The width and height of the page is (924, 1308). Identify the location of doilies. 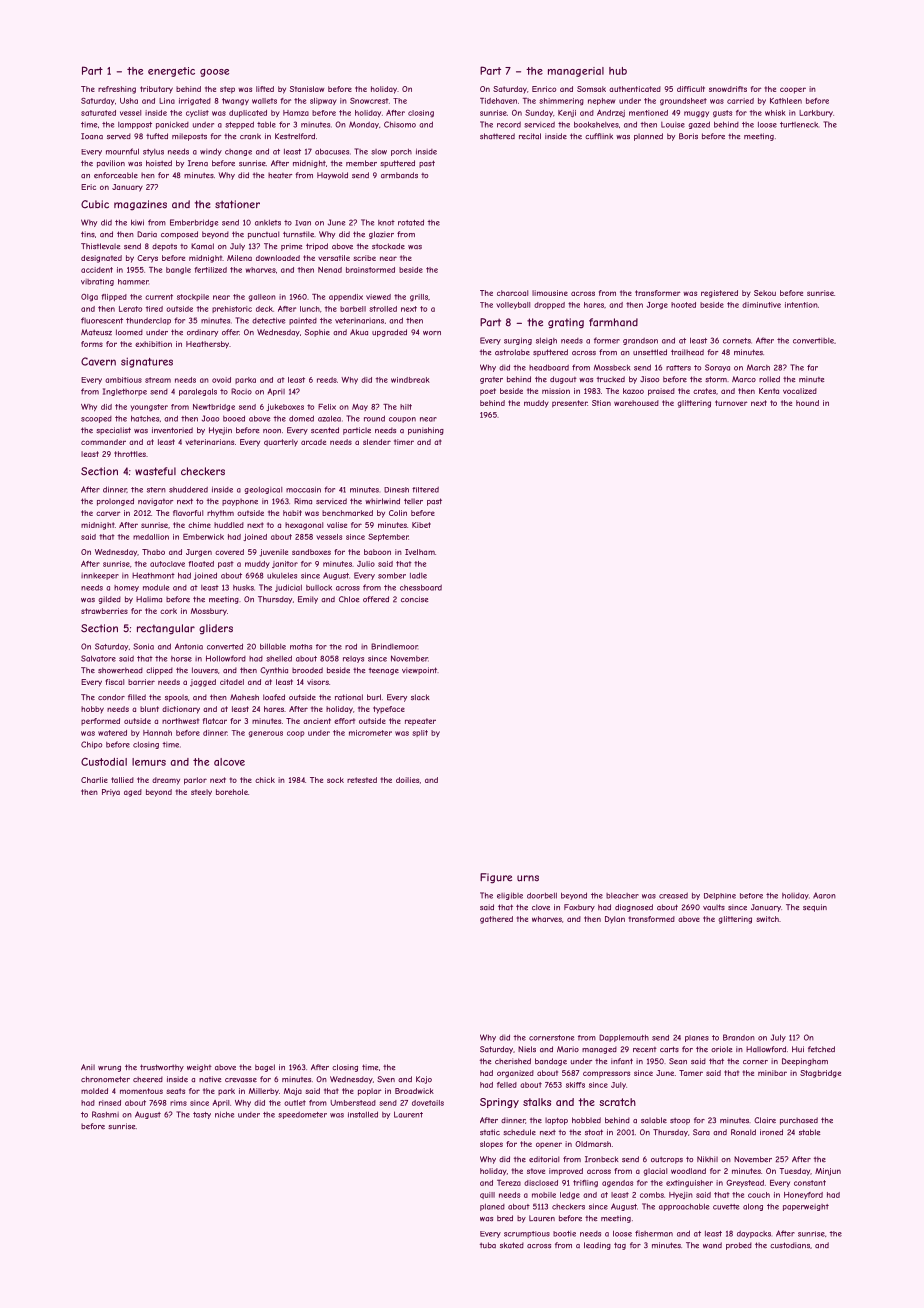
(407, 780).
